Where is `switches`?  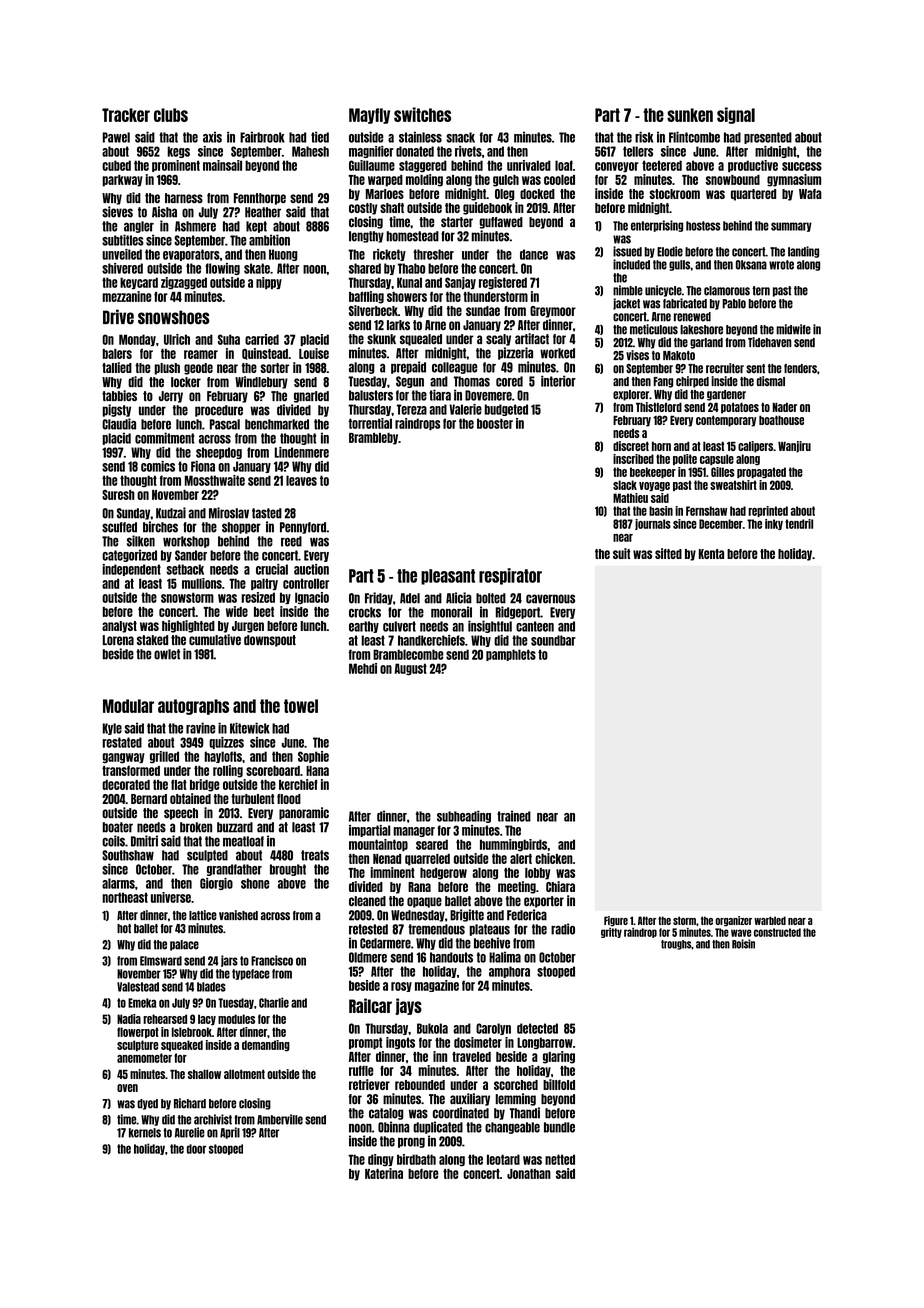
switches is located at coordinates (422, 114).
